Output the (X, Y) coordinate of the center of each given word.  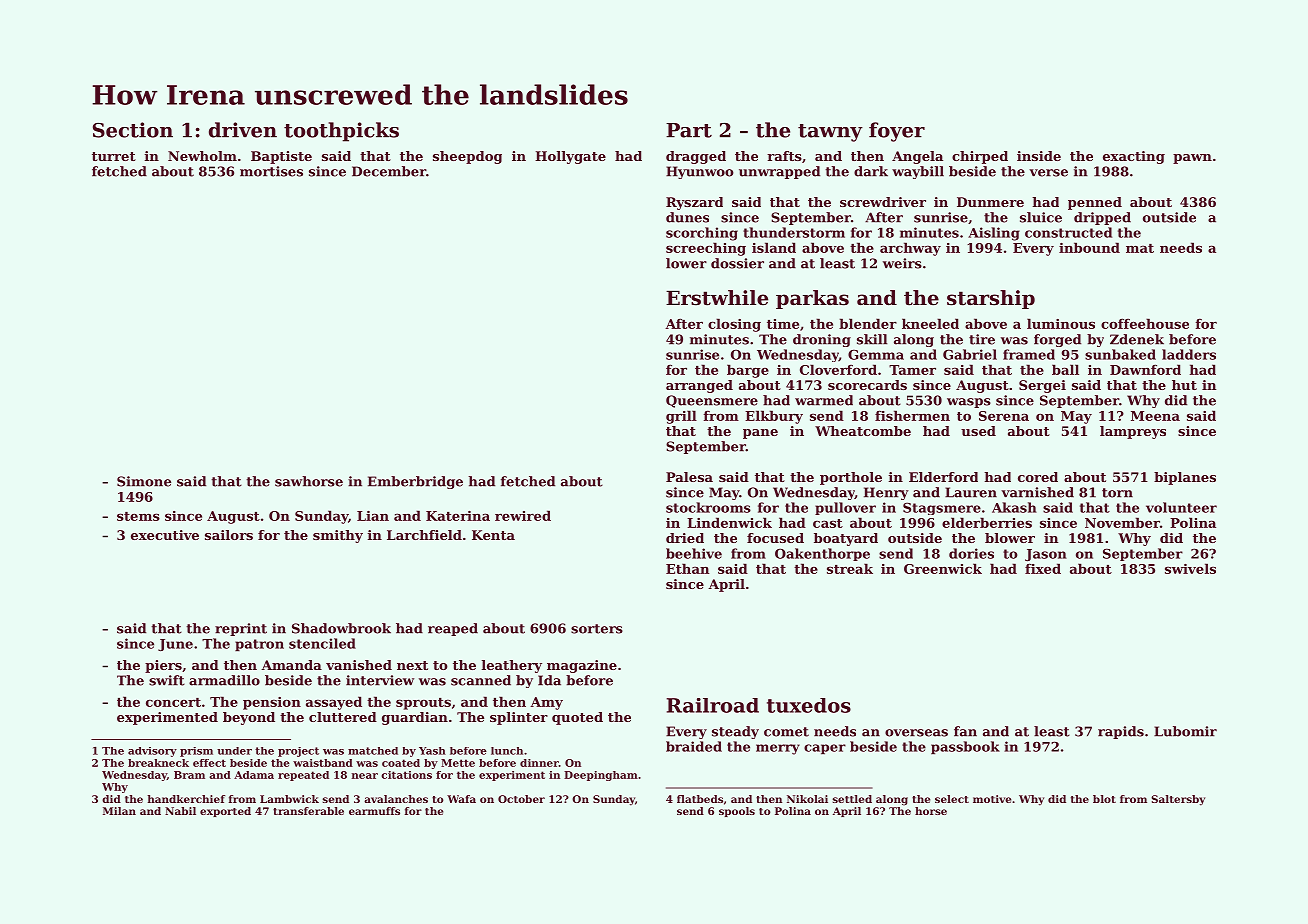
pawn (1192, 159)
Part (689, 130)
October (521, 799)
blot (1104, 799)
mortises (271, 171)
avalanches (396, 799)
